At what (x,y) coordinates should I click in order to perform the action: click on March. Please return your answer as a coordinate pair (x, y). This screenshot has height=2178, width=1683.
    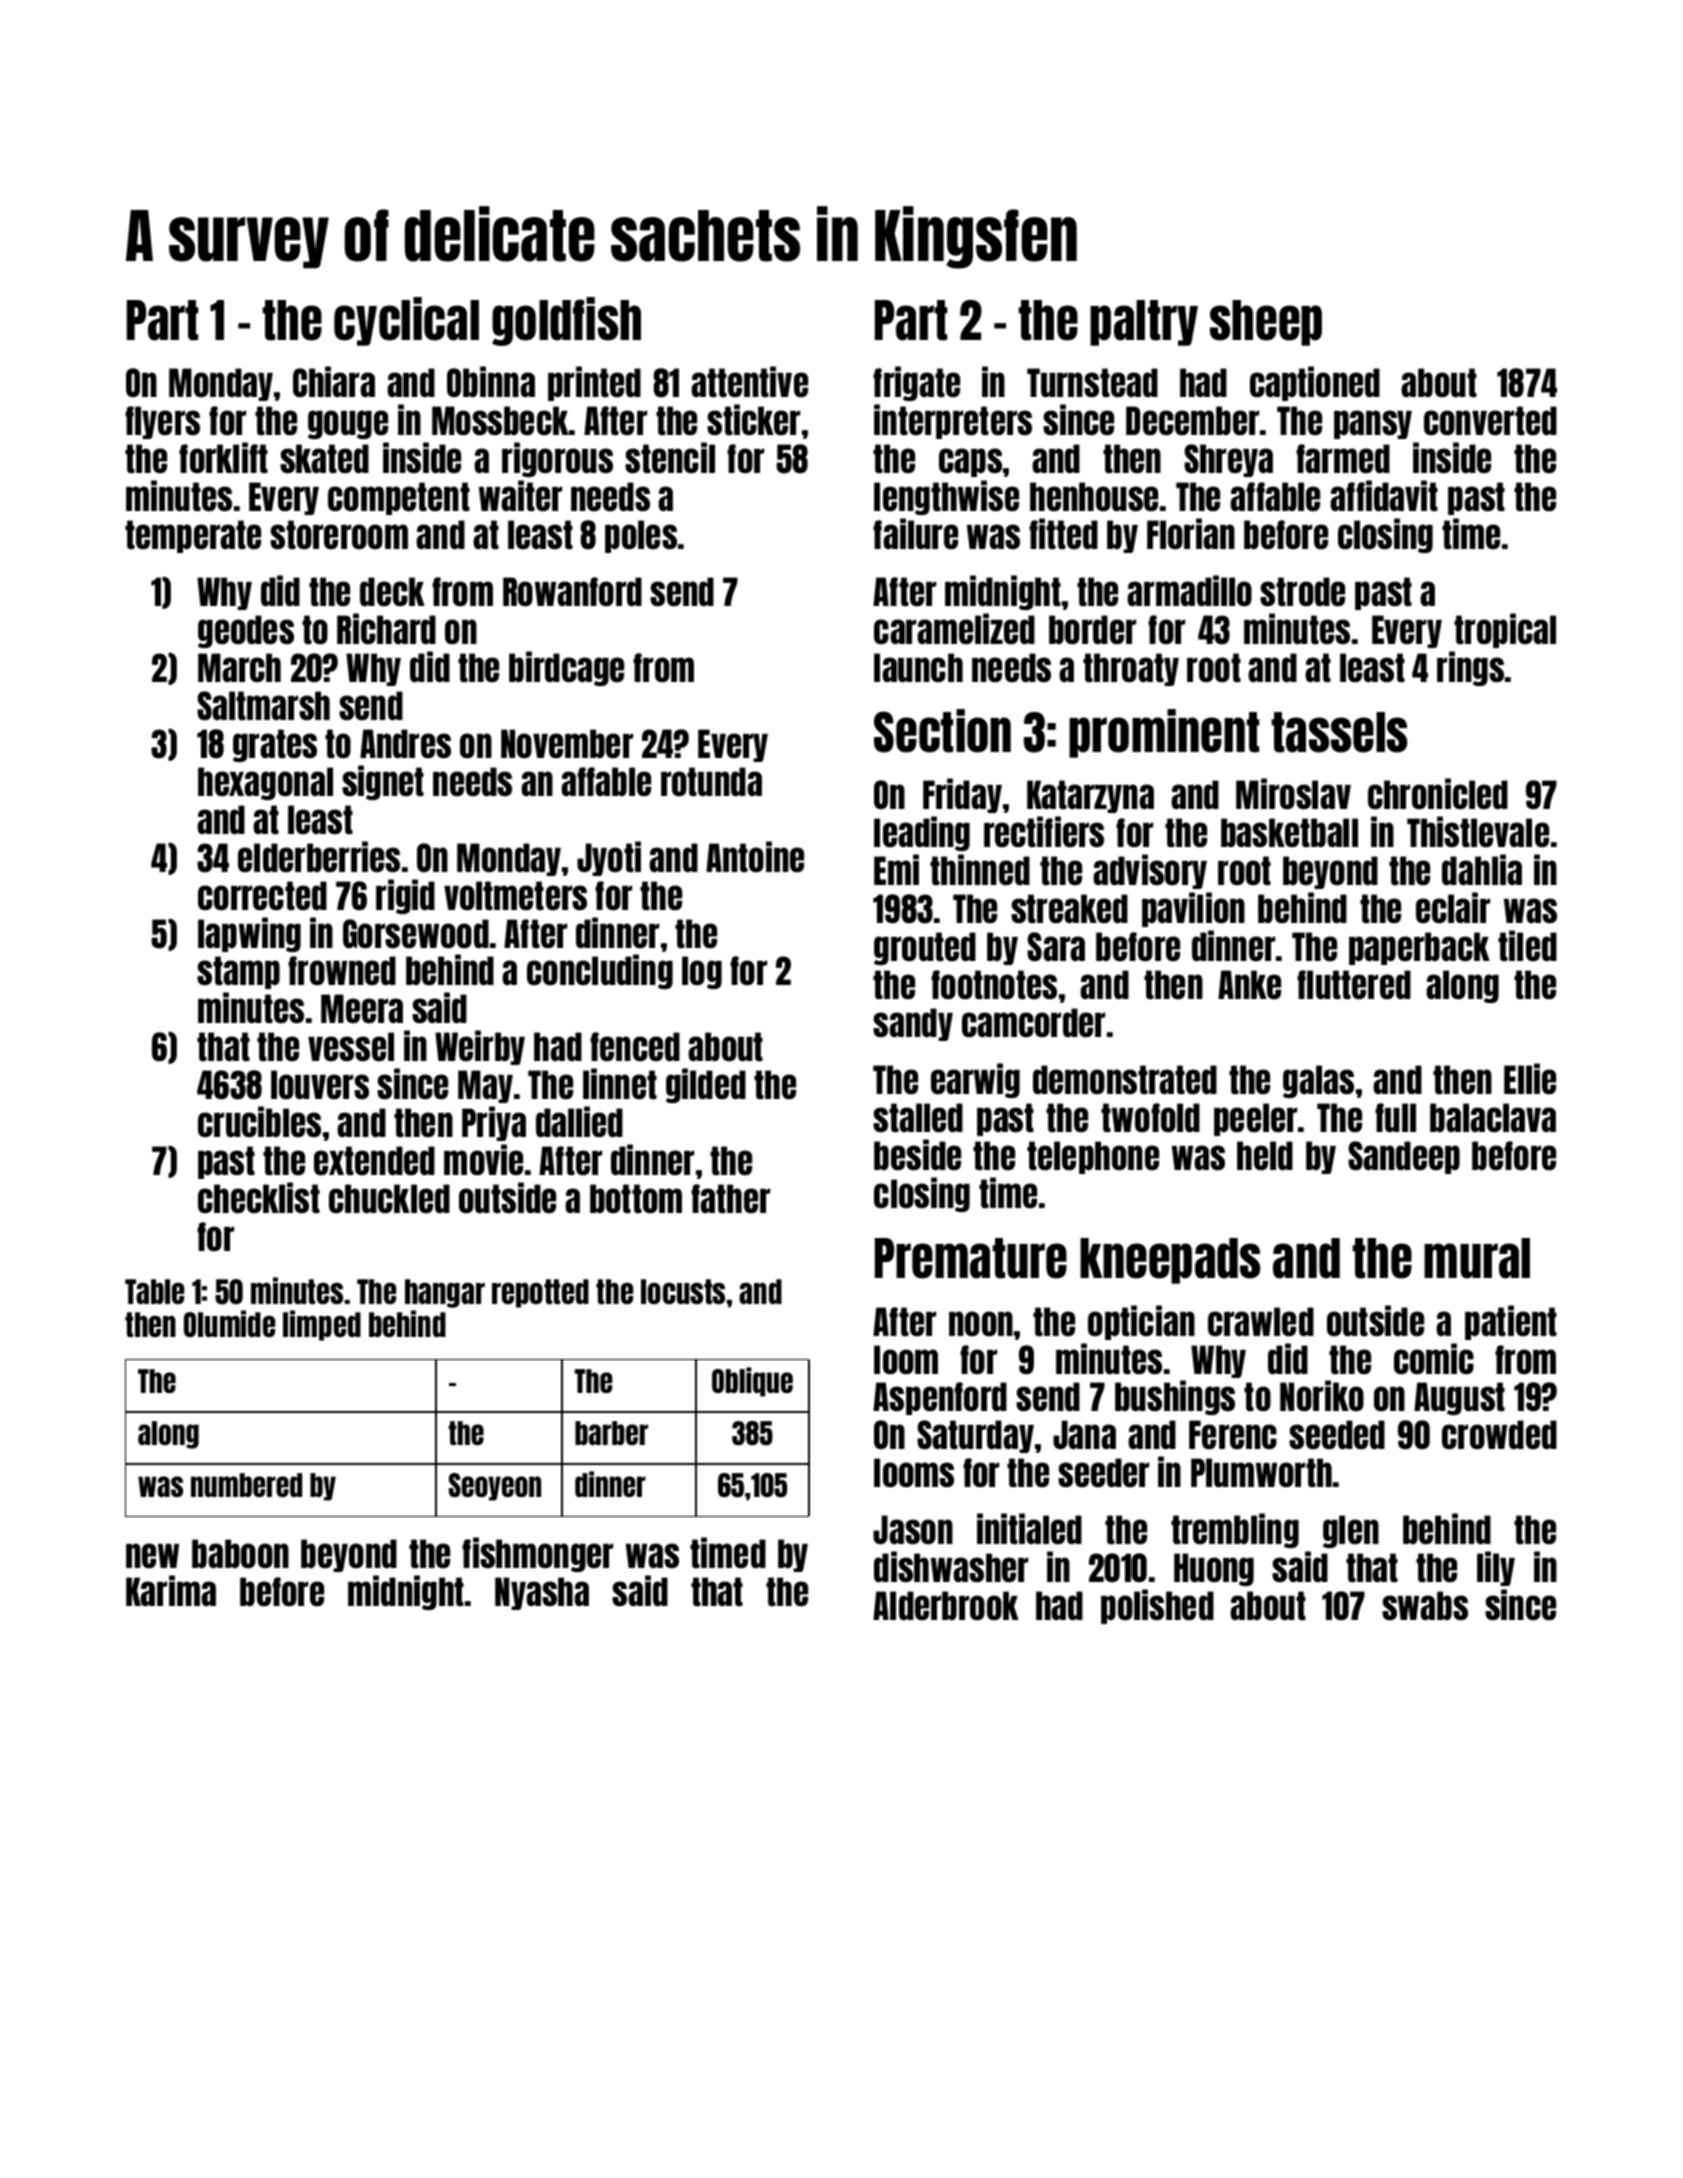
    Looking at the image, I should click on (239, 667).
